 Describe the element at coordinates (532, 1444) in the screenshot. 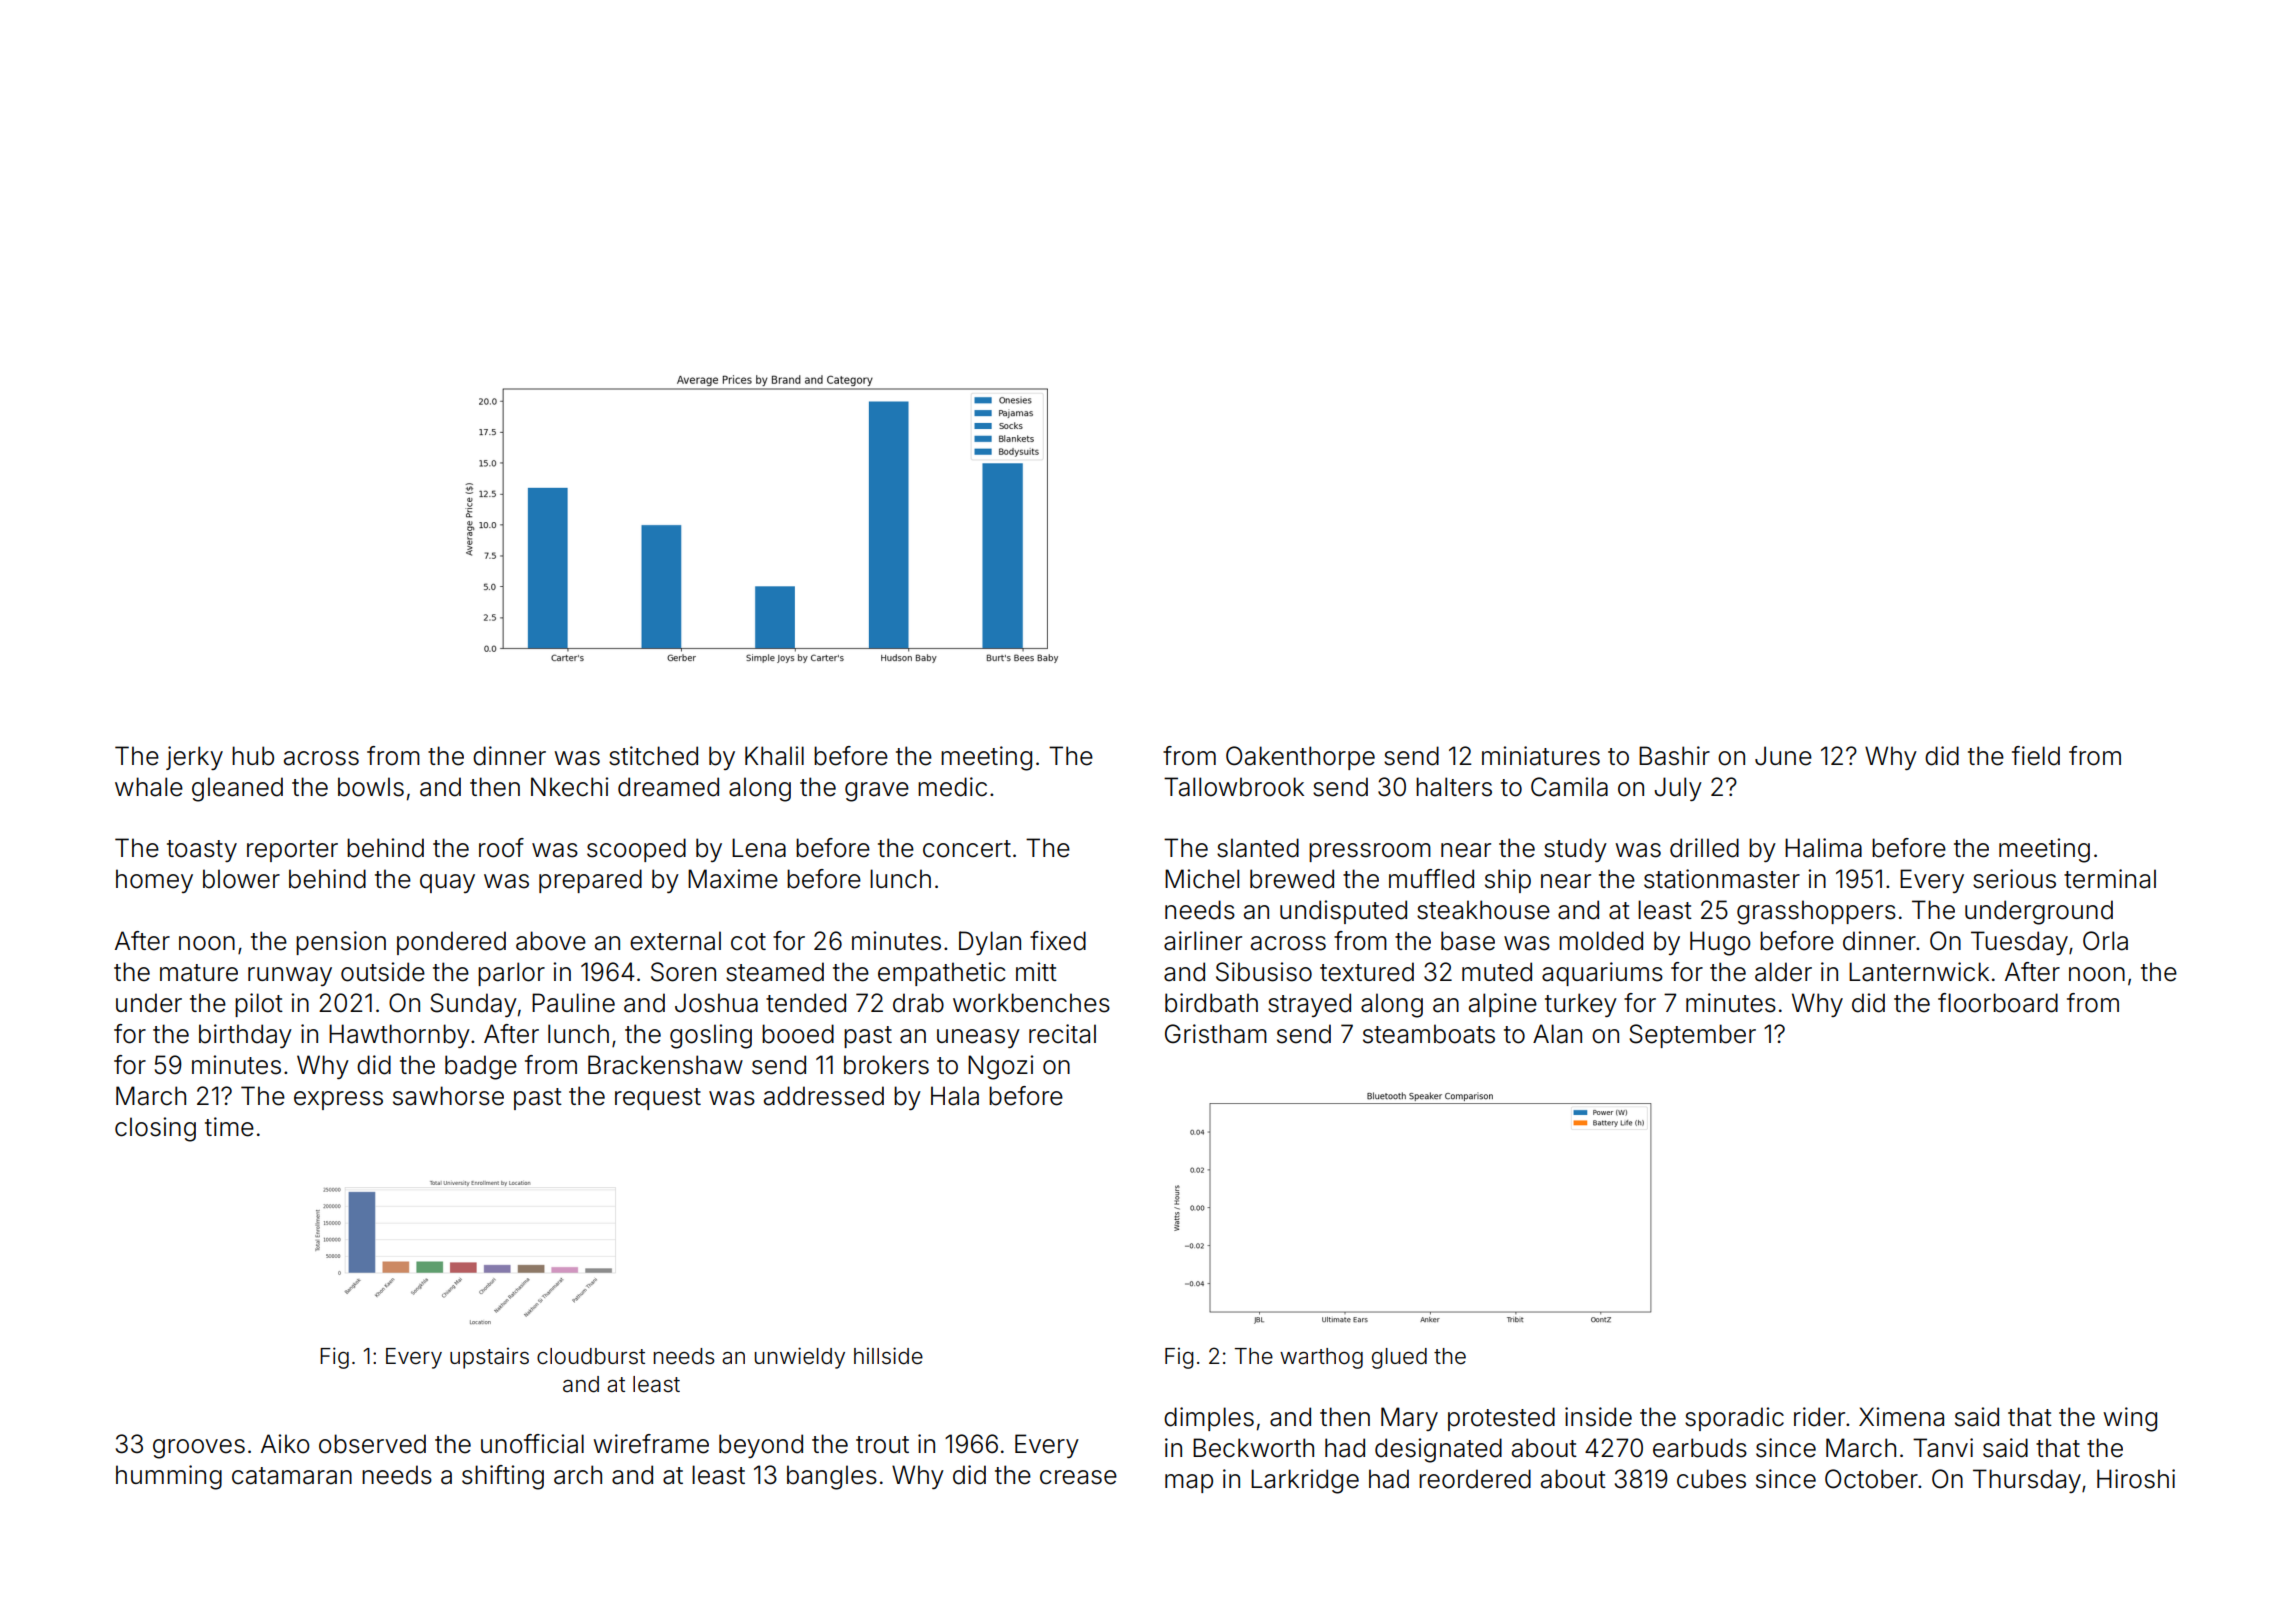

I see `unofficial` at that location.
